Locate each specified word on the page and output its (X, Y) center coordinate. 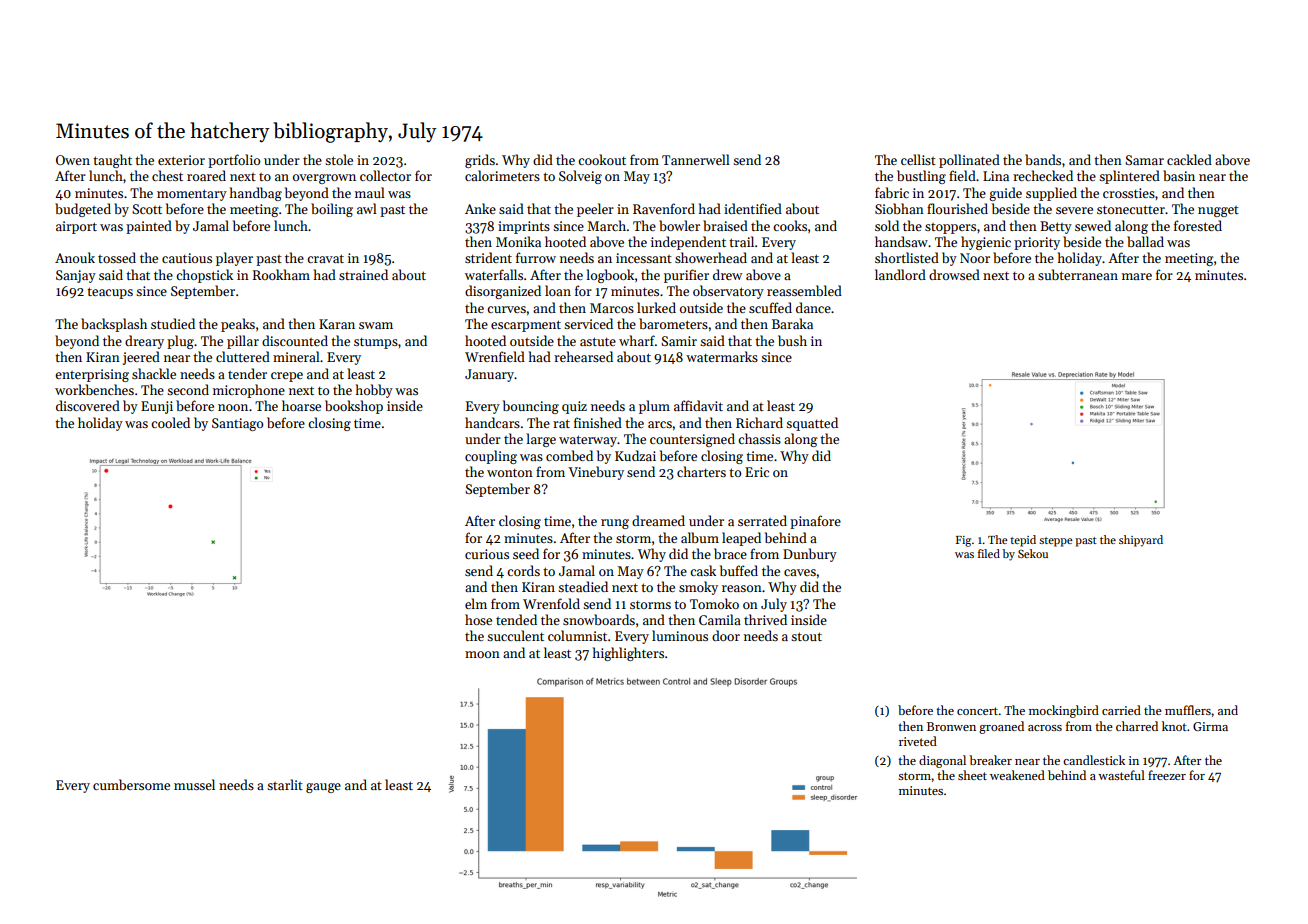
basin (1179, 175)
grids (480, 161)
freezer (1167, 775)
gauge (323, 788)
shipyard (1141, 541)
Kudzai (635, 455)
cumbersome (131, 784)
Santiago (237, 424)
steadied (583, 586)
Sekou (1033, 553)
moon (482, 654)
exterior (181, 160)
